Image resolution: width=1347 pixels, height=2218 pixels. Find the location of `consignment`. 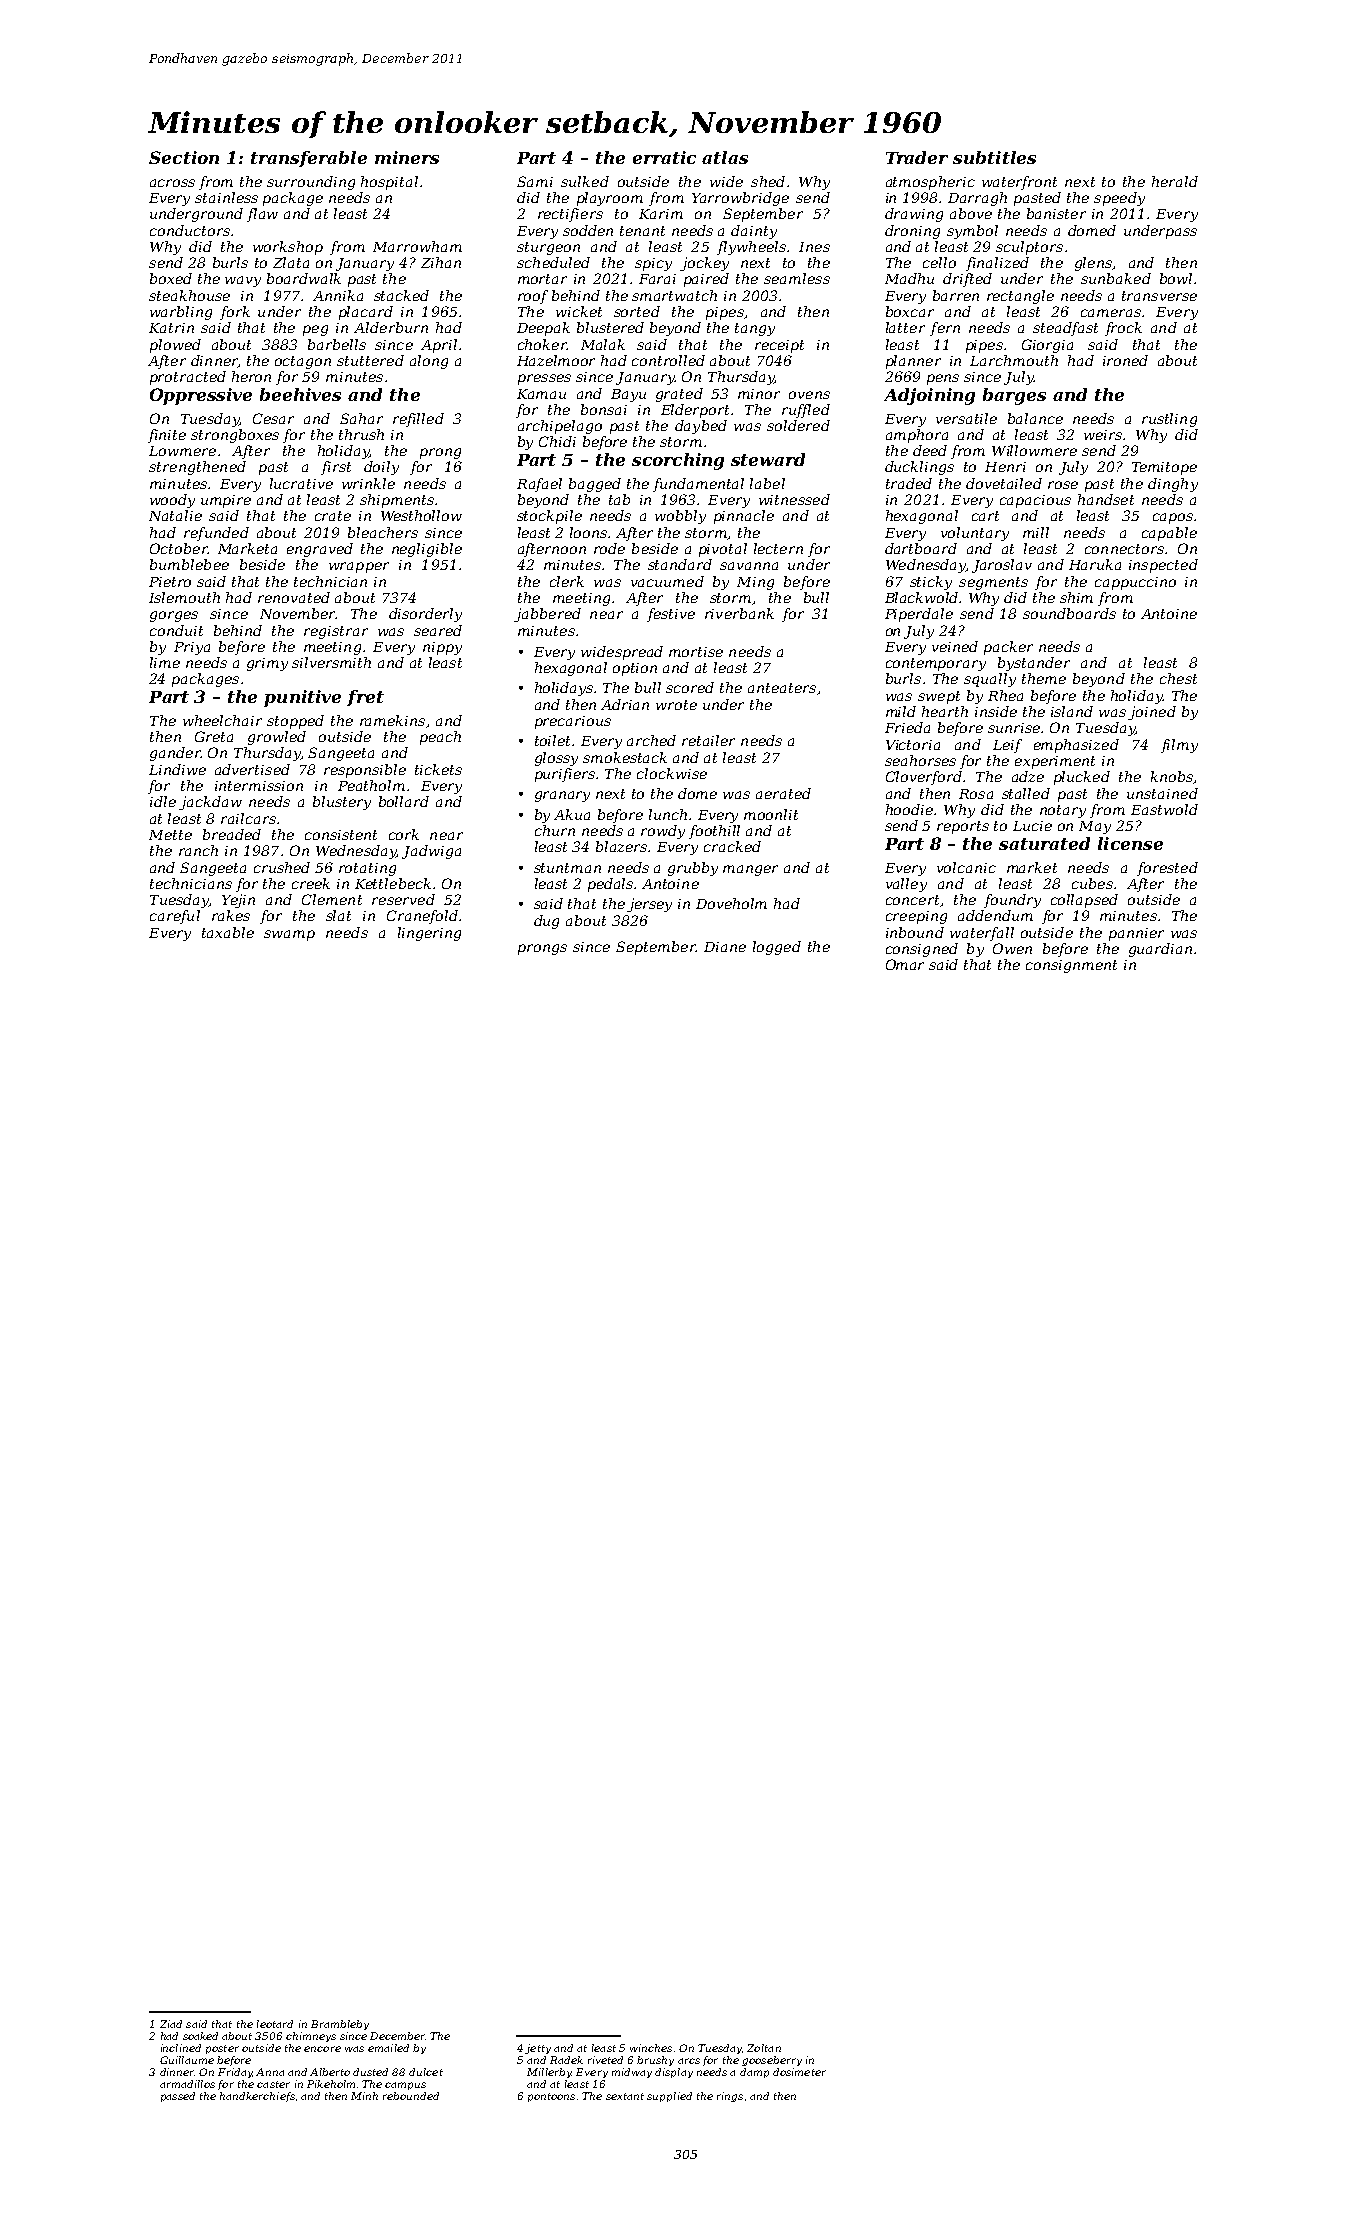

consignment is located at coordinates (1071, 966).
